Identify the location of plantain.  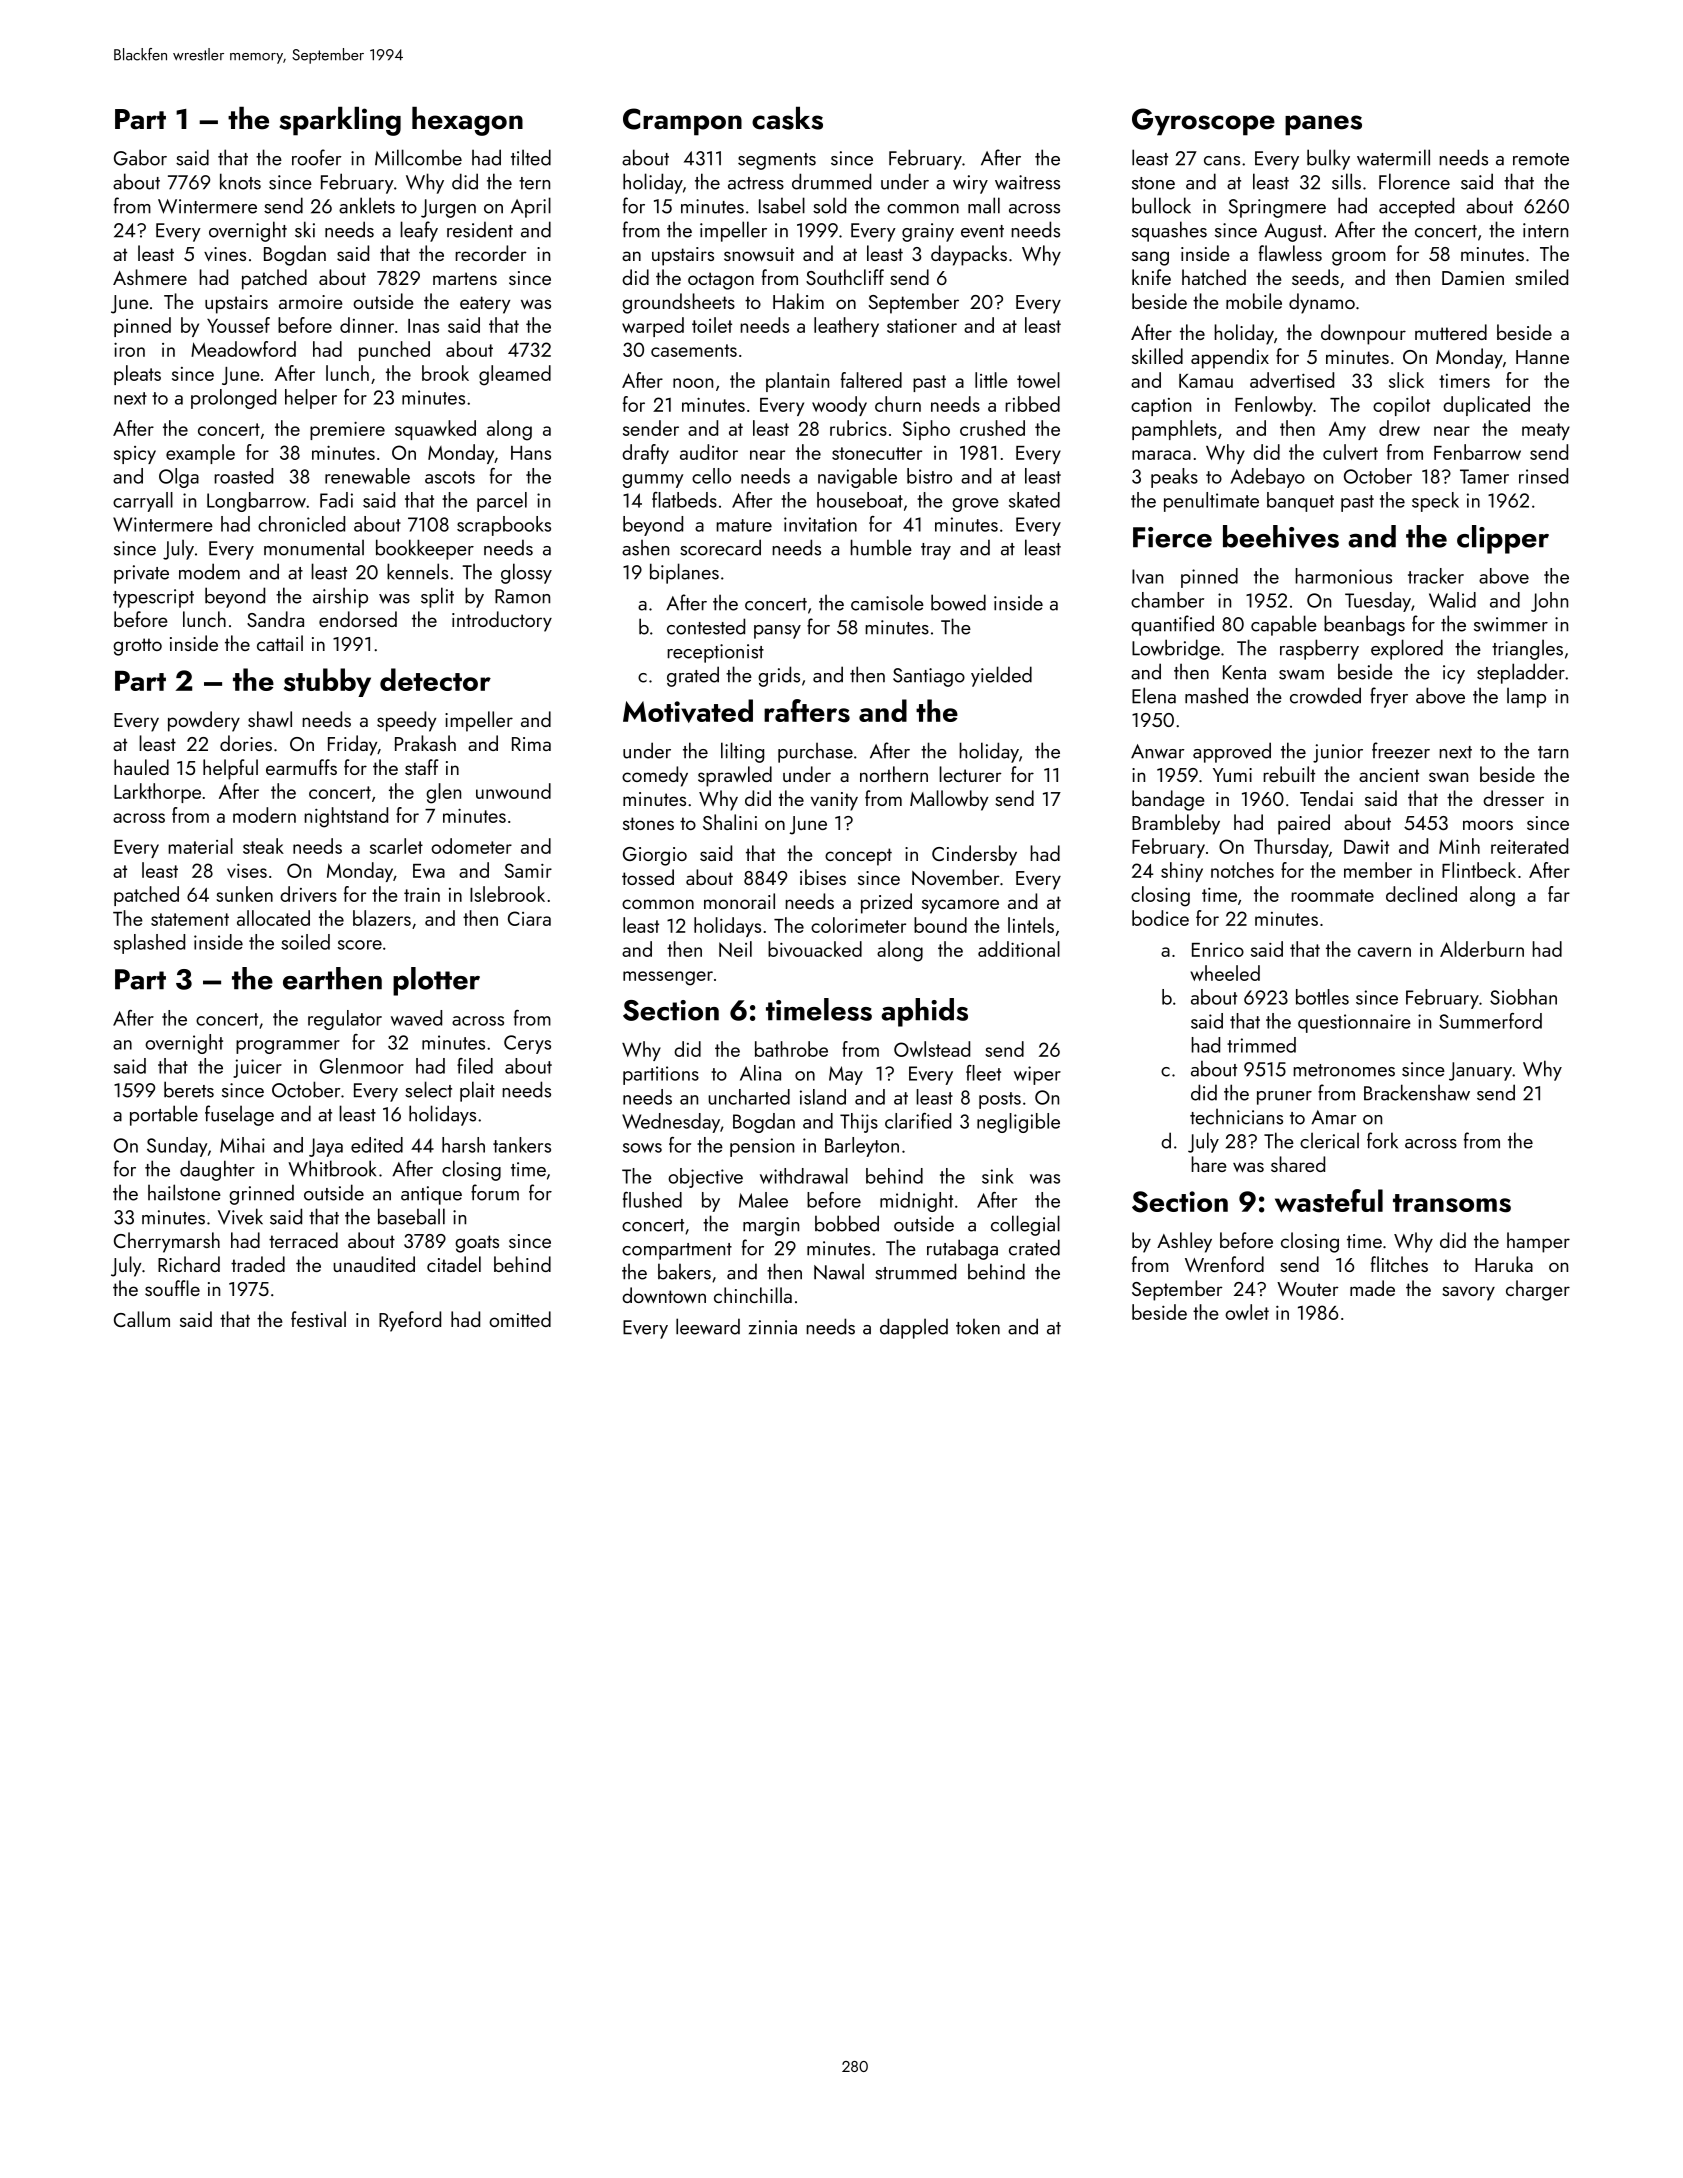
(797, 382).
